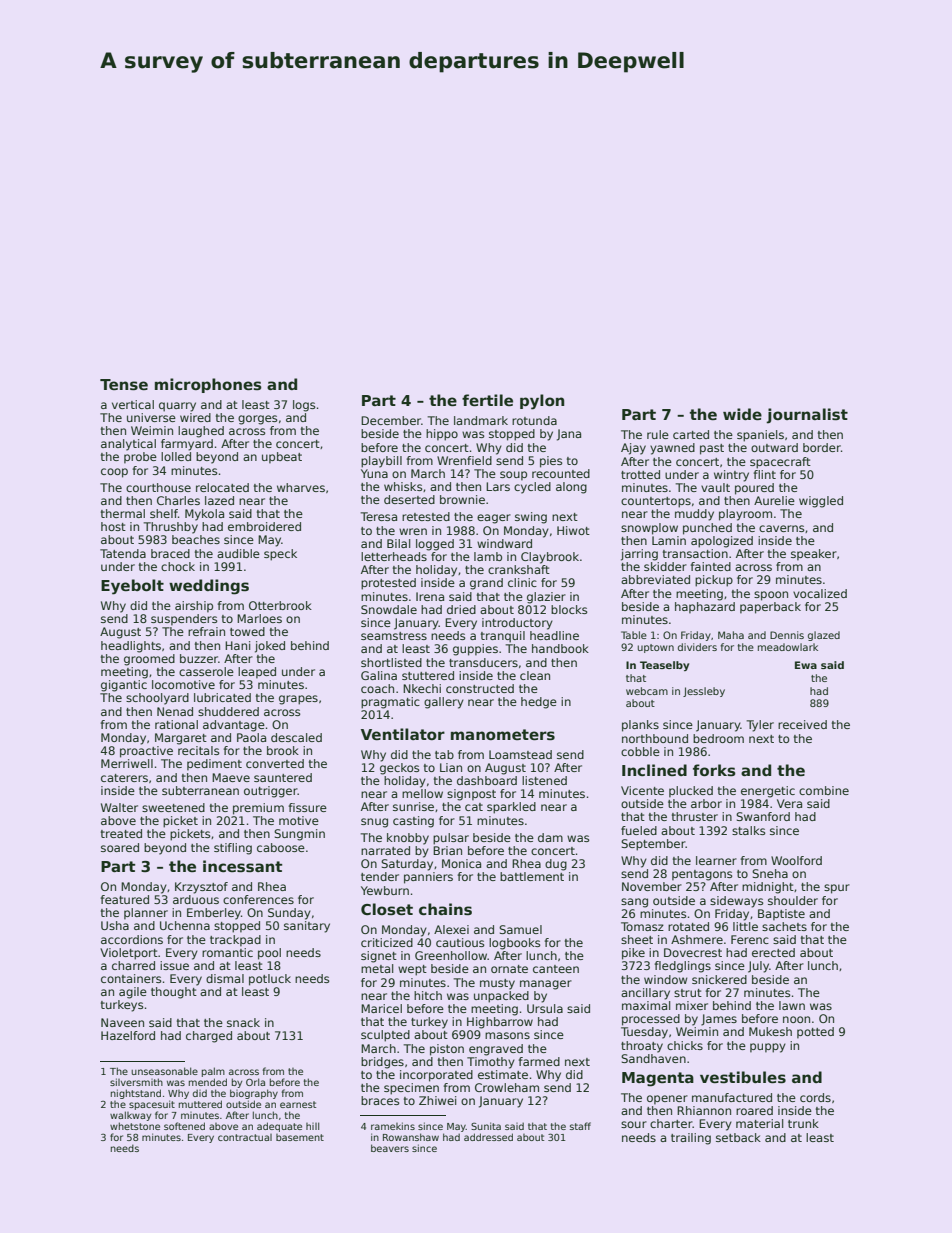 This image has height=1233, width=952. I want to click on whetstone, so click(135, 1126).
